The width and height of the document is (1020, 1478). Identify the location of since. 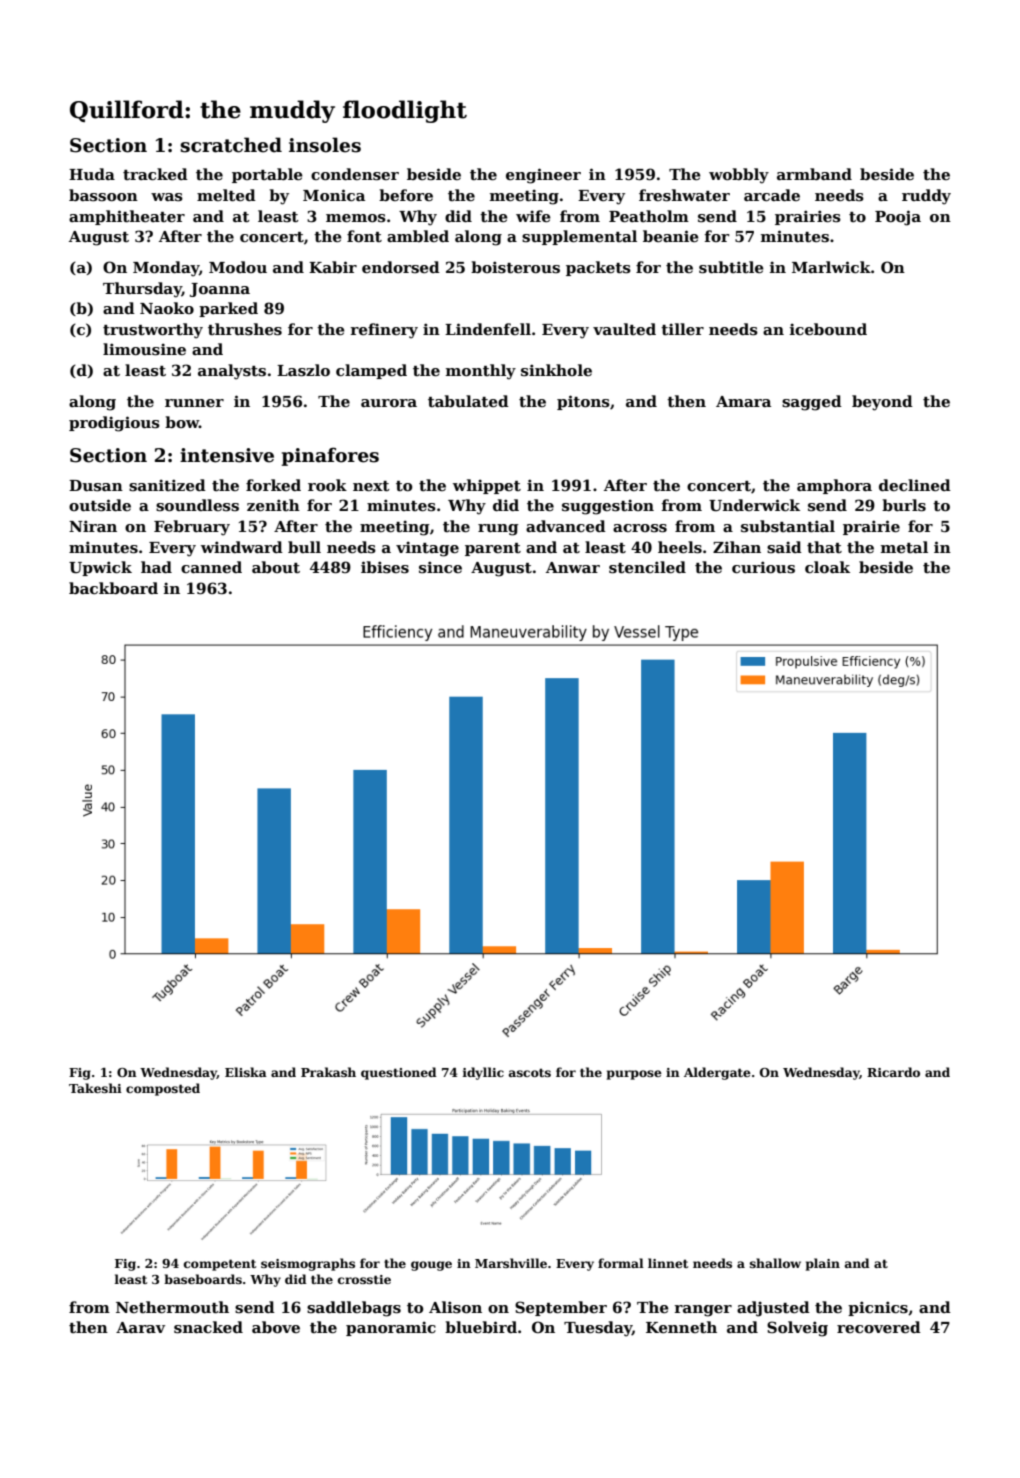
(440, 567).
